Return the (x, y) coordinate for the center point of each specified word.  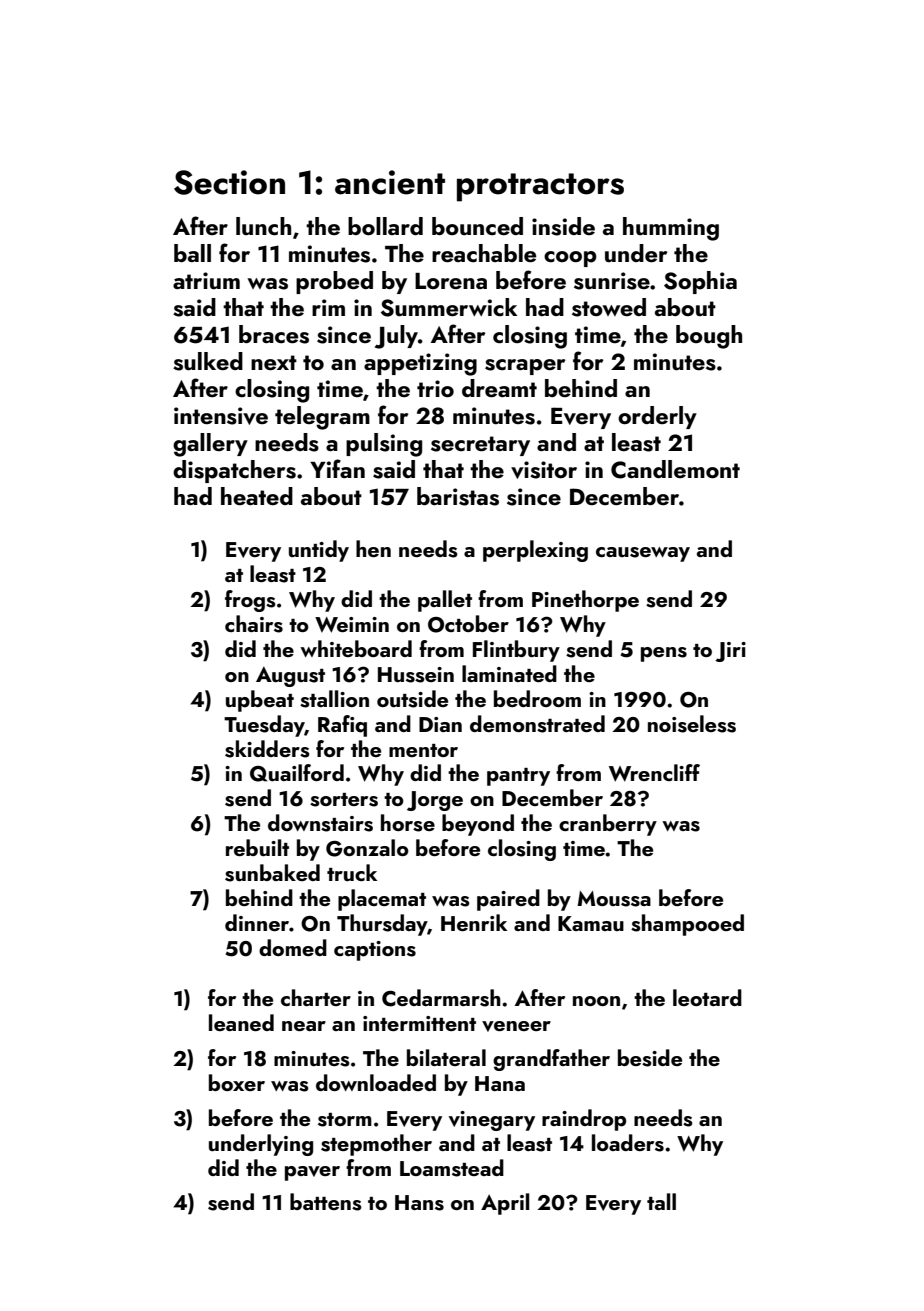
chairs (254, 624)
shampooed (687, 925)
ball (192, 253)
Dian (440, 724)
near (304, 1026)
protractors (540, 187)
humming (671, 229)
